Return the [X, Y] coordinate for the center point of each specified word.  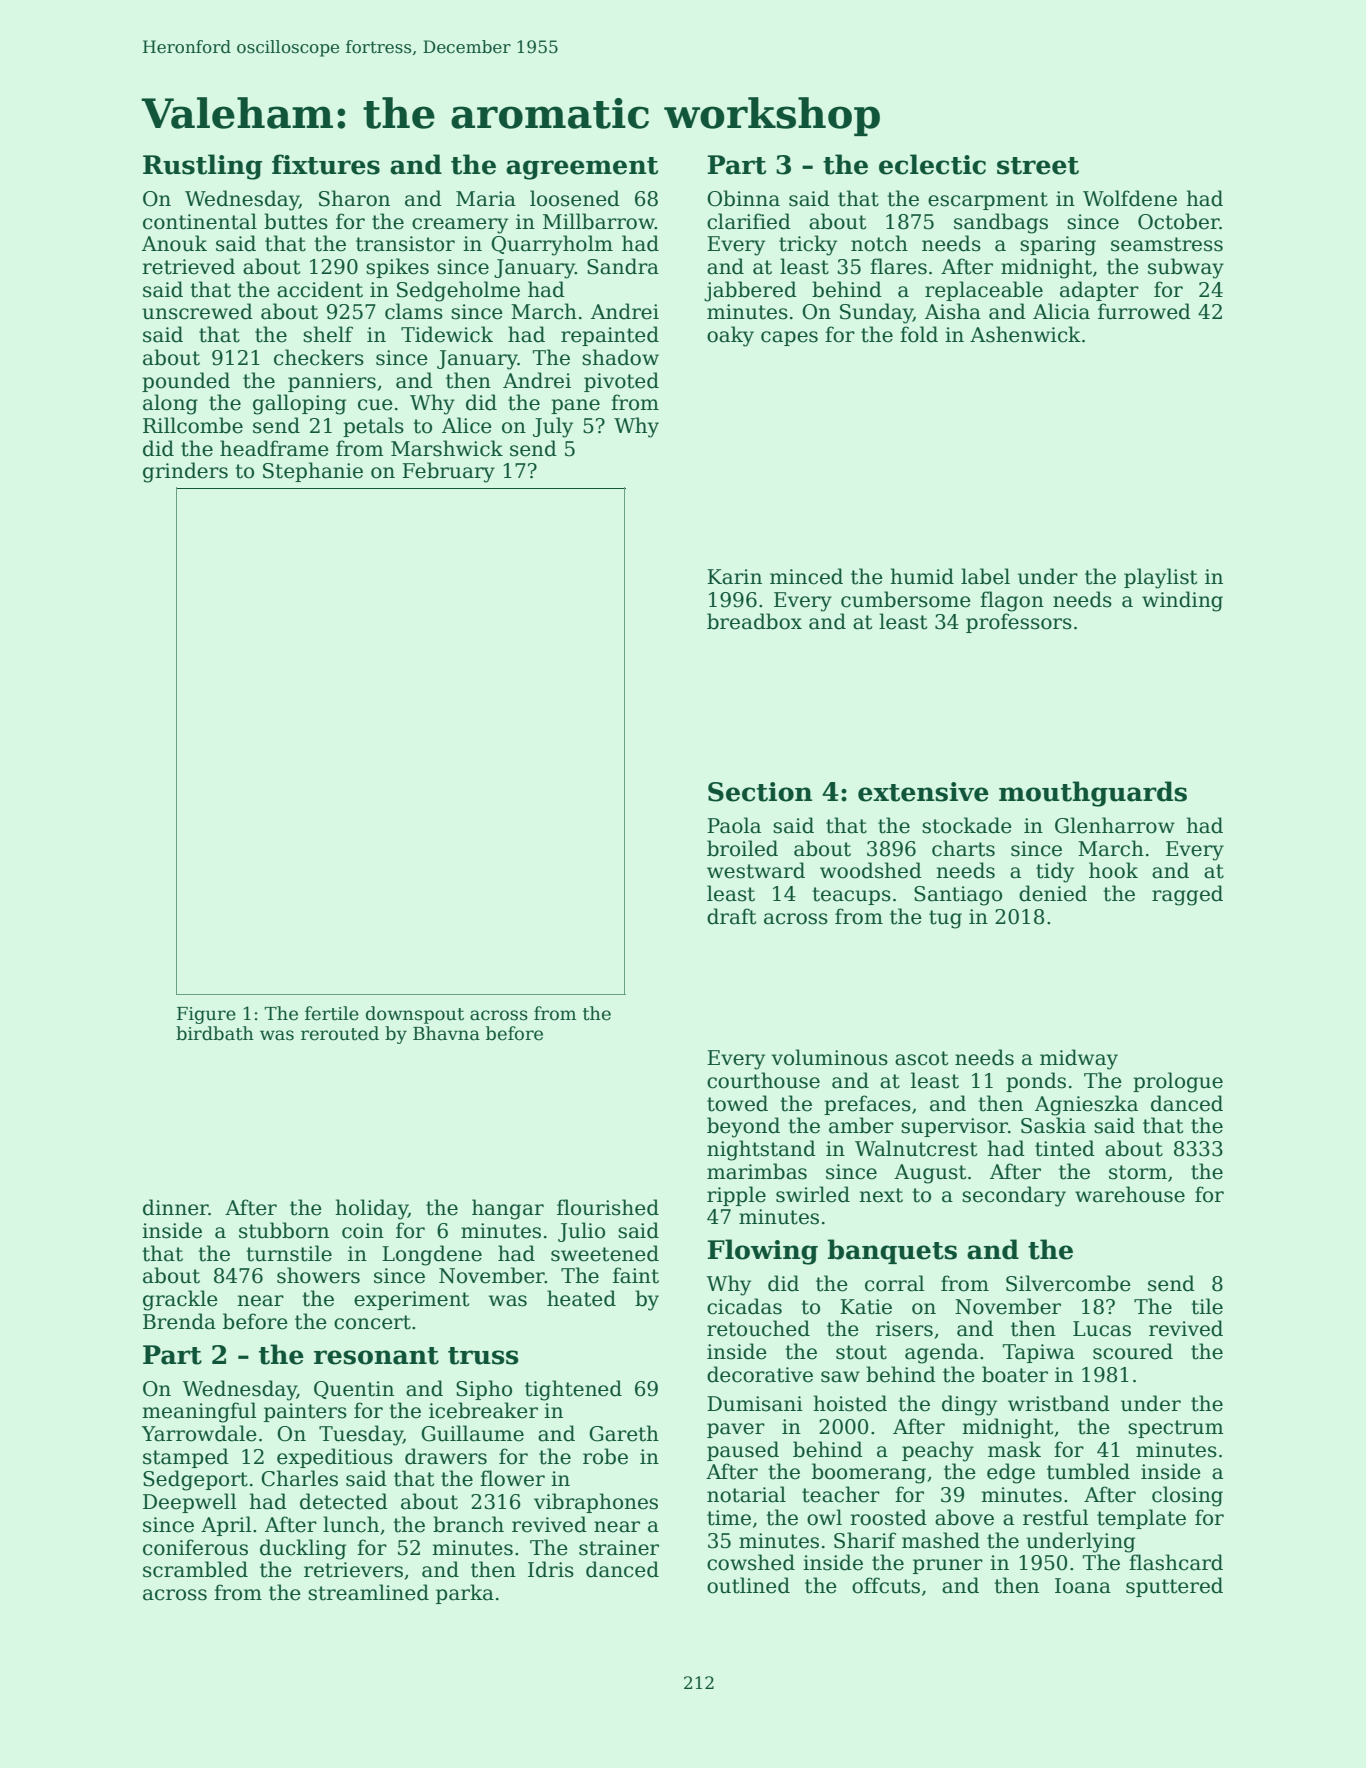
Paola [734, 825]
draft [731, 916]
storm [1138, 1172]
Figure [206, 1015]
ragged [1187, 895]
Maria [486, 199]
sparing [1058, 246]
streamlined [368, 1592]
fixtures [326, 164]
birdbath [215, 1033]
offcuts [886, 1585]
